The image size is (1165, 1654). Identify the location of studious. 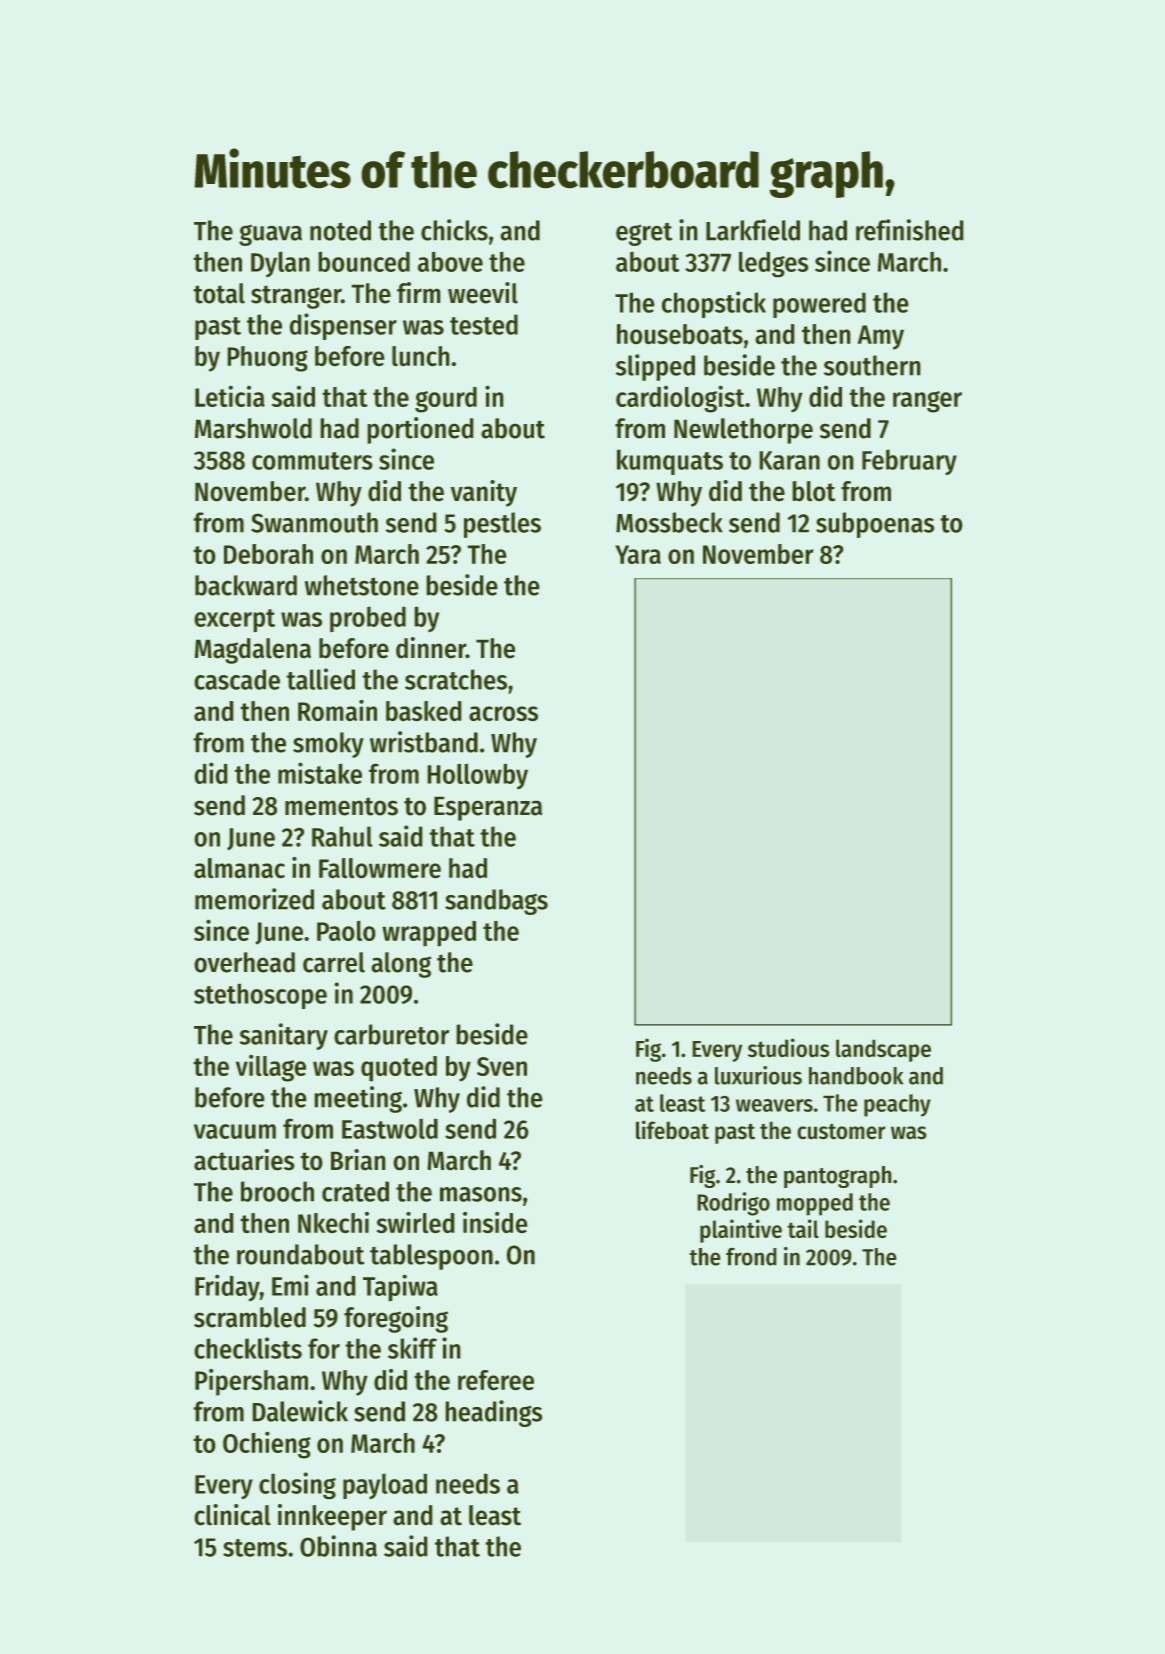
(788, 1047).
